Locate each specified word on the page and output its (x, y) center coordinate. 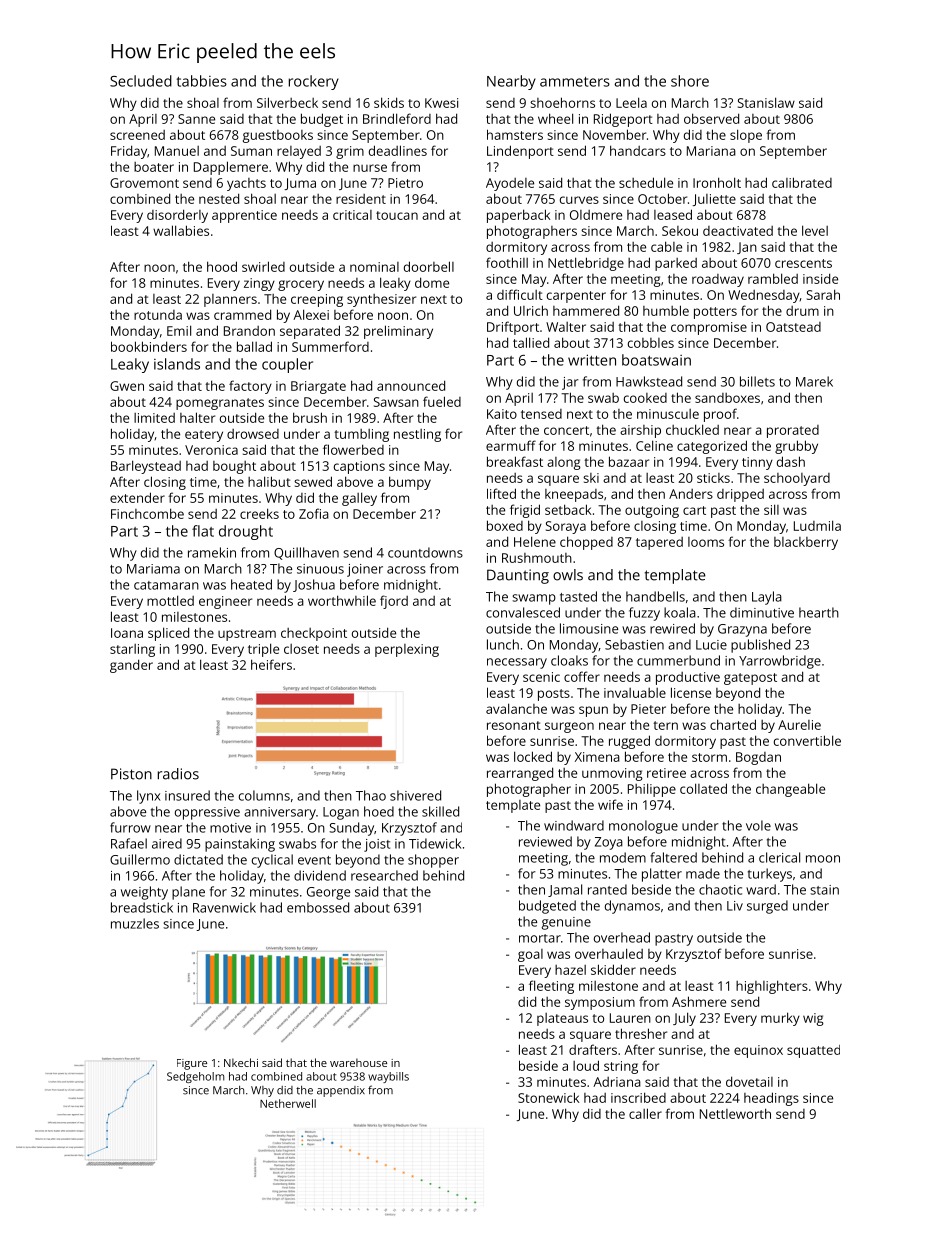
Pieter (648, 709)
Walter (566, 327)
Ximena (597, 757)
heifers (271, 664)
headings (771, 1099)
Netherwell (288, 1103)
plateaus (562, 1019)
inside (820, 278)
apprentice (244, 216)
